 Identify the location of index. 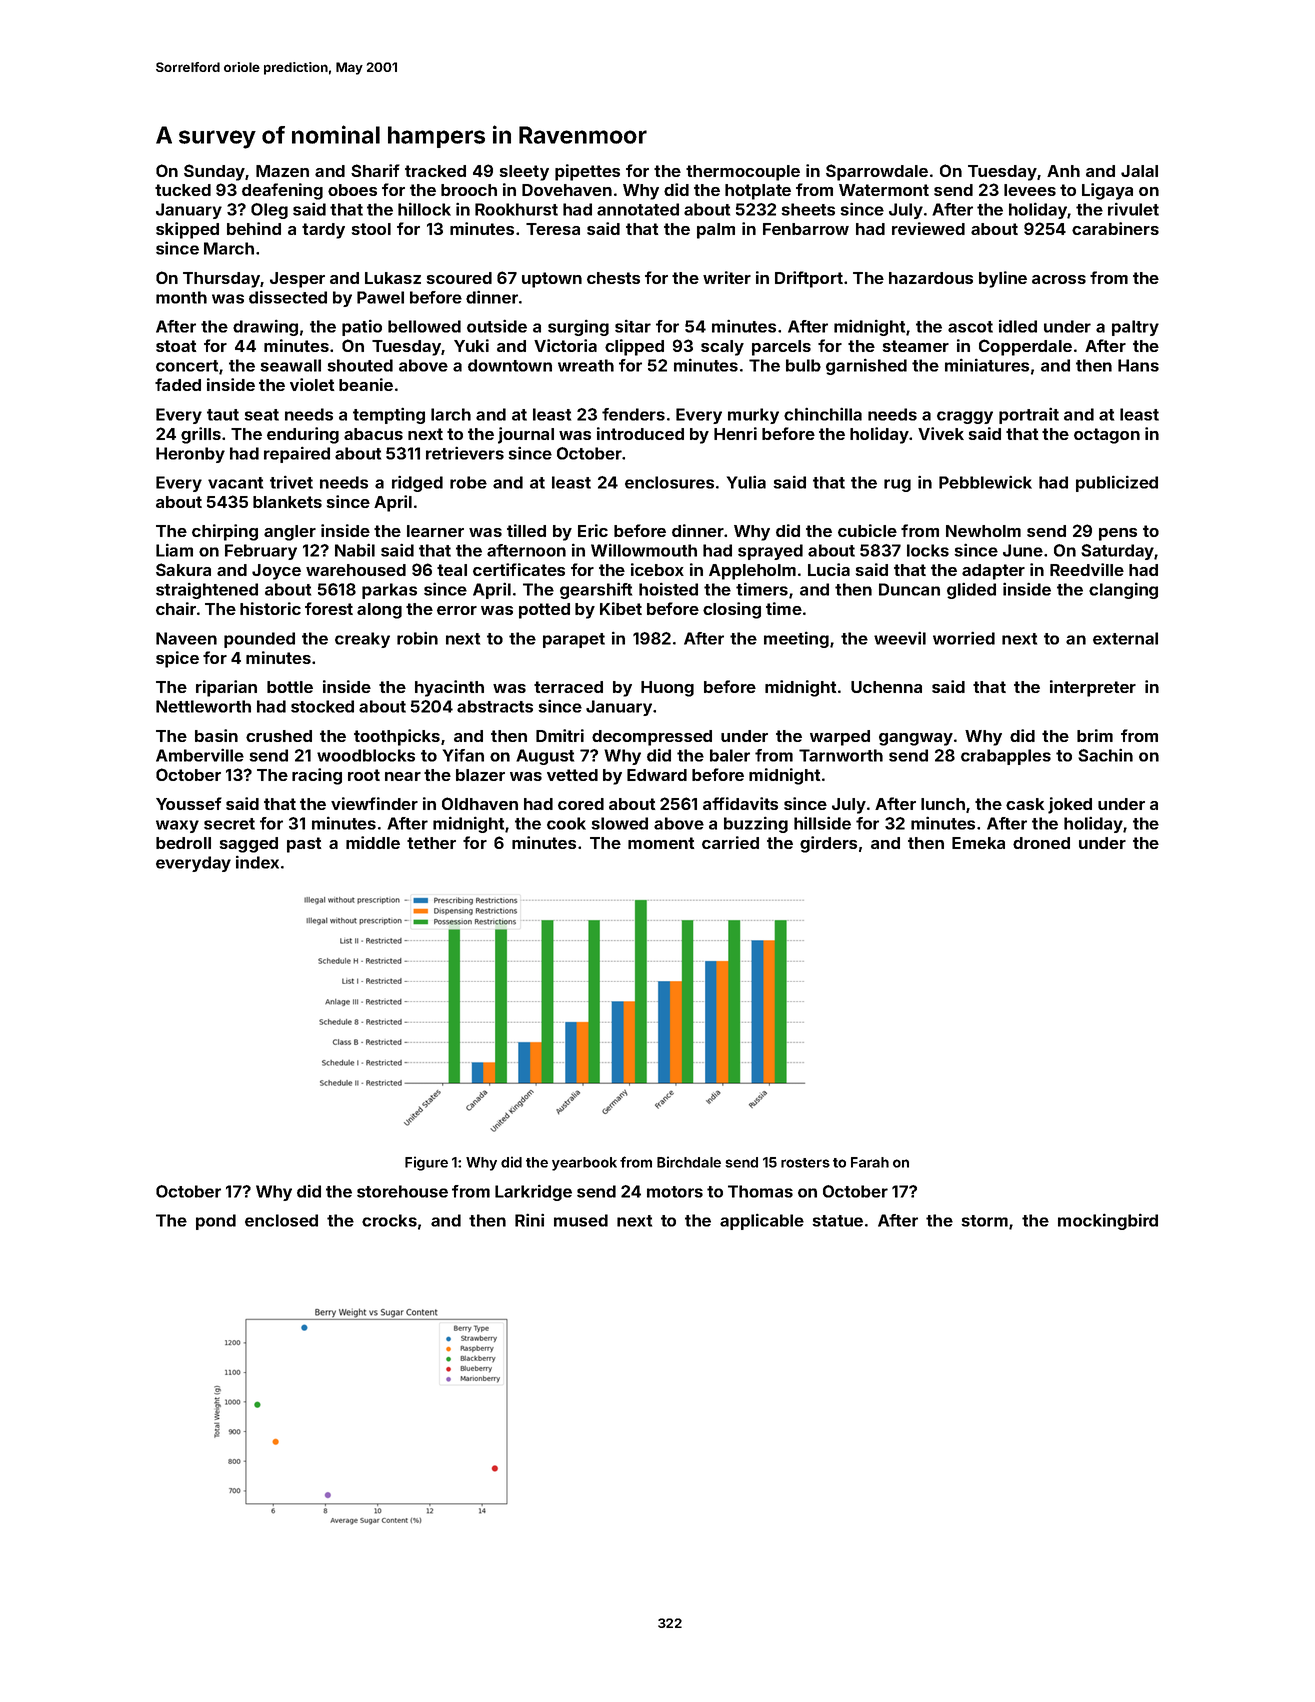
(257, 862).
